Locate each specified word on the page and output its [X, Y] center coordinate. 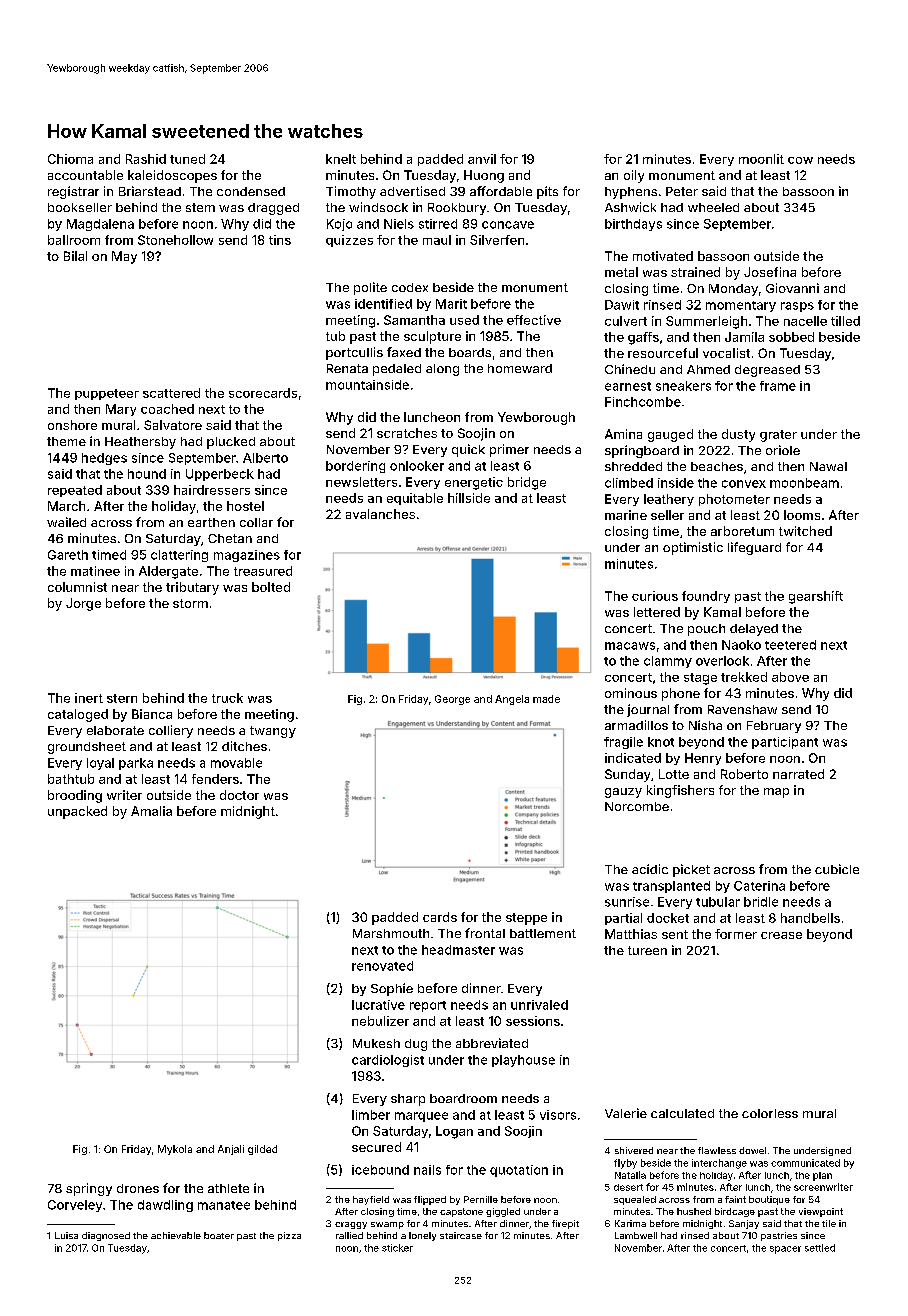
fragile [623, 743]
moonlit [761, 159]
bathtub [71, 779]
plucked [231, 443]
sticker [397, 1248]
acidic [650, 869]
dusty [738, 435]
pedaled [397, 370]
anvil [482, 159]
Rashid [146, 159]
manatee [224, 1205]
